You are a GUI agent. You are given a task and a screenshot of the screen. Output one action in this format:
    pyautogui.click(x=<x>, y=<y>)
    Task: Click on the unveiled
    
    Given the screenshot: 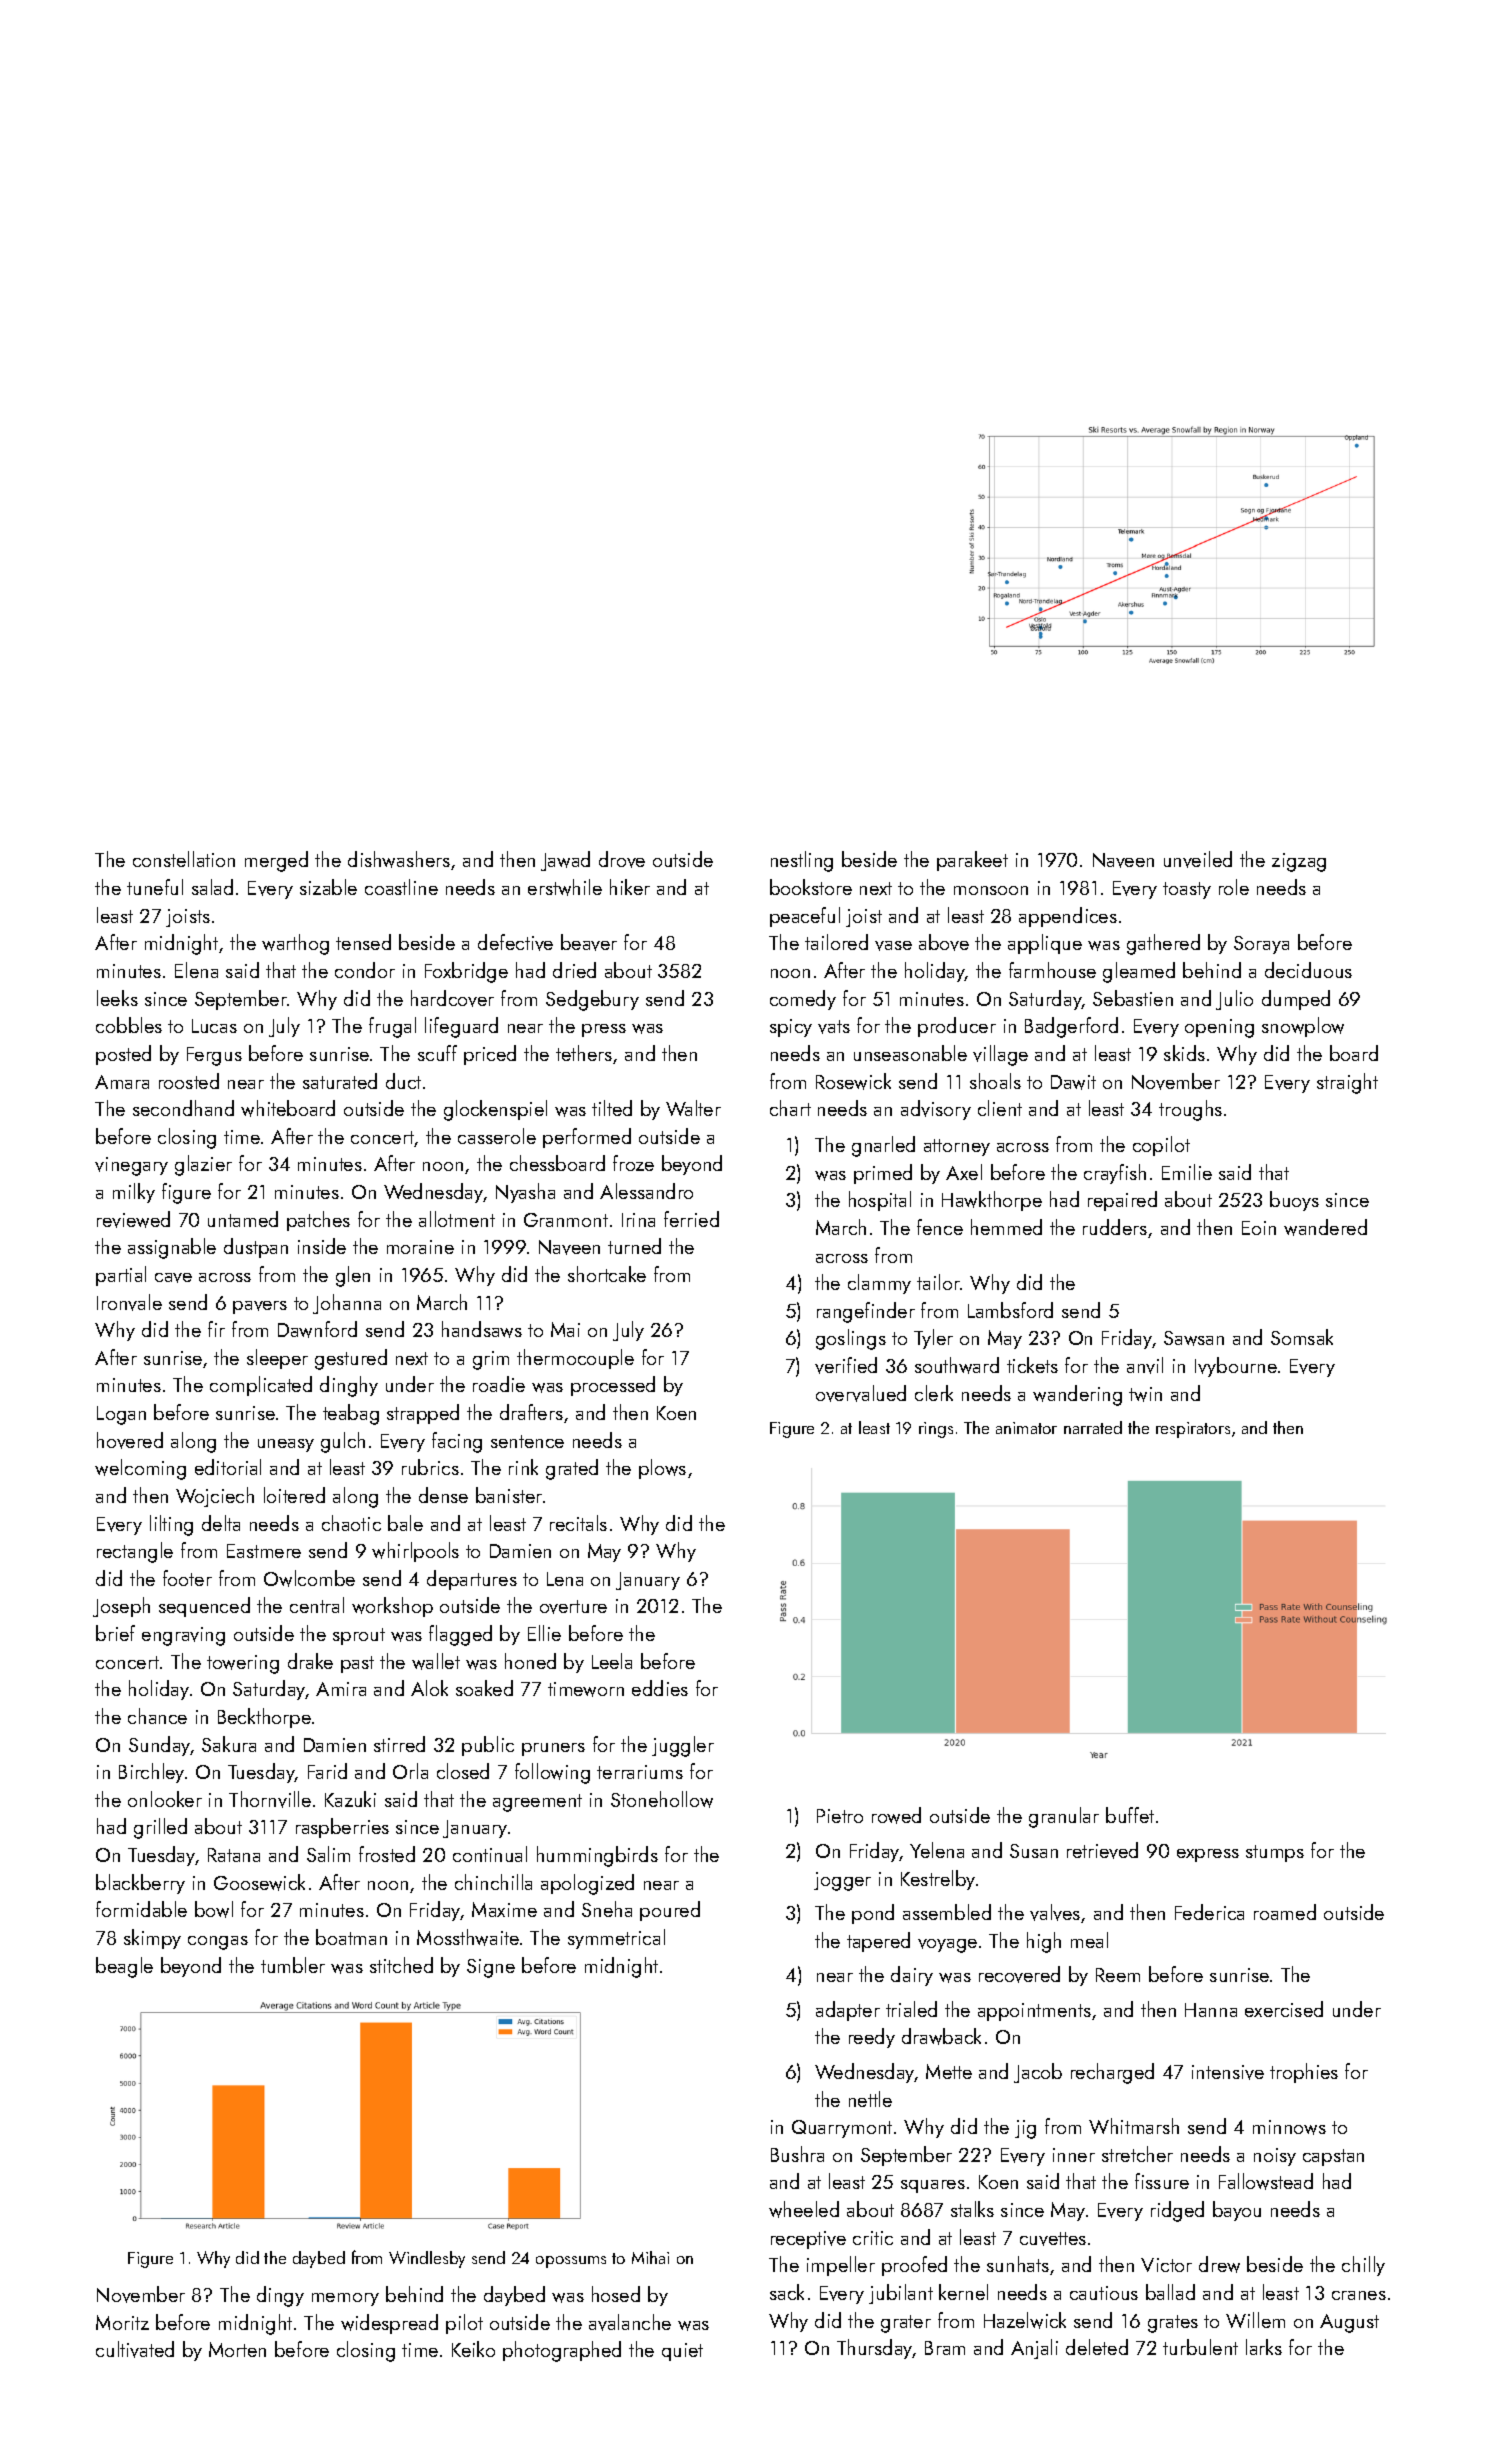 What is the action you would take?
    pyautogui.click(x=1198, y=859)
